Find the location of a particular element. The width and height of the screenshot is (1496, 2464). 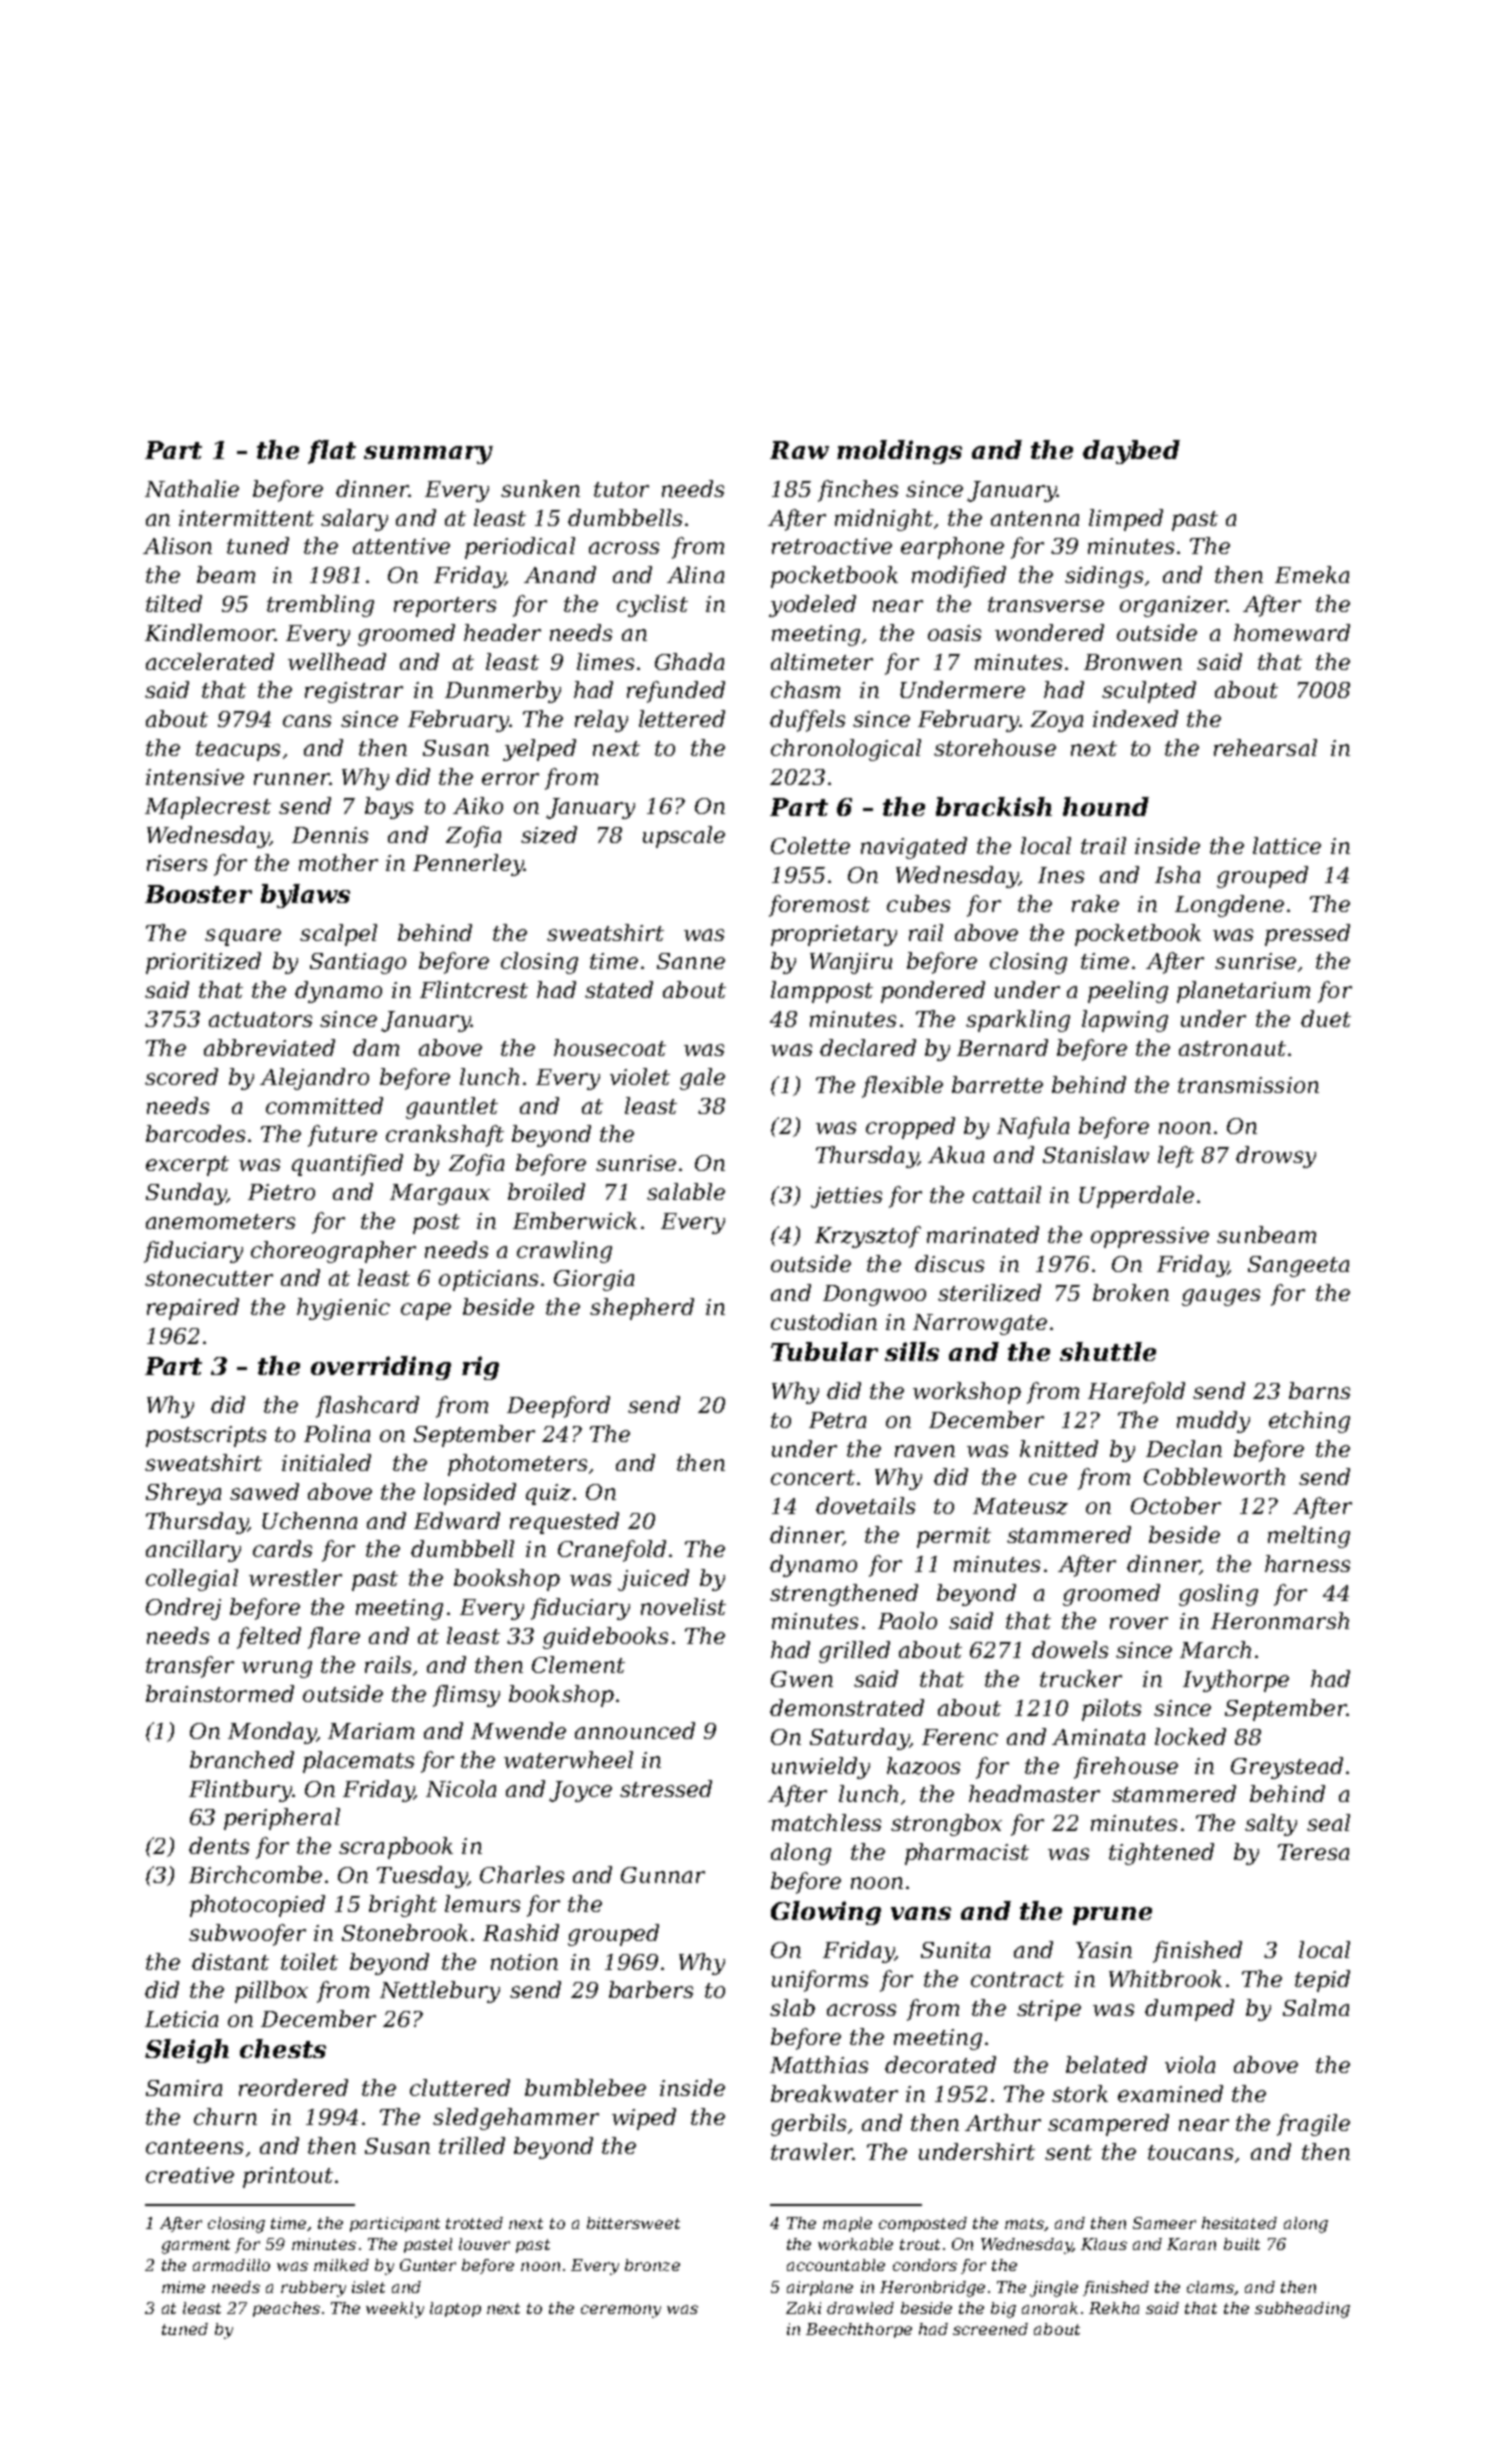

Pennerley is located at coordinates (468, 865).
